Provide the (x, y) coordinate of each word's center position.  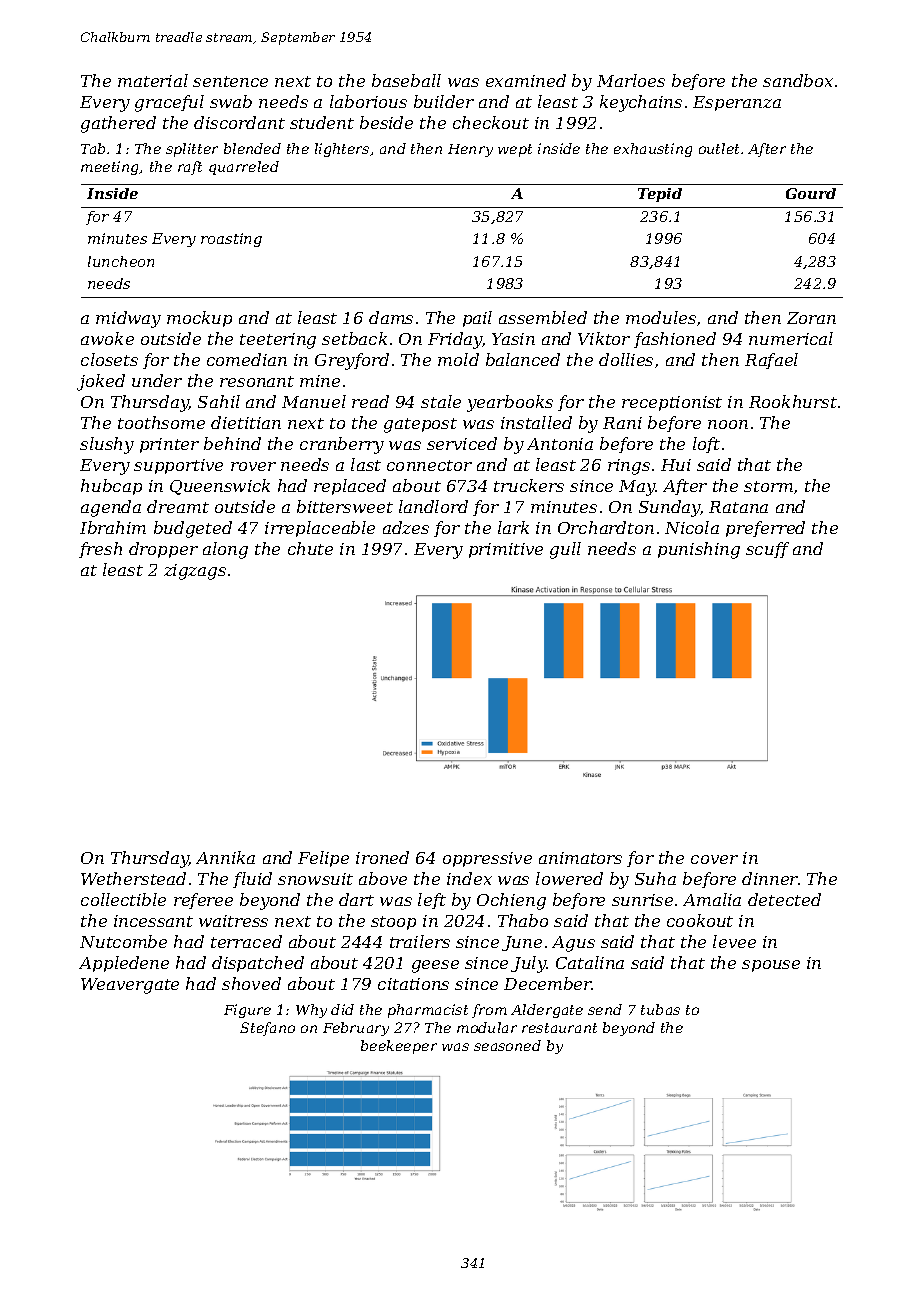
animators (580, 858)
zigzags (195, 572)
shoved (251, 983)
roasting (231, 240)
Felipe (323, 859)
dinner (770, 878)
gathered (118, 124)
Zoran (811, 318)
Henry (470, 150)
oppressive (487, 859)
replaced (350, 487)
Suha (655, 878)
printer (169, 445)
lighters (342, 150)
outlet (719, 148)
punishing (699, 550)
